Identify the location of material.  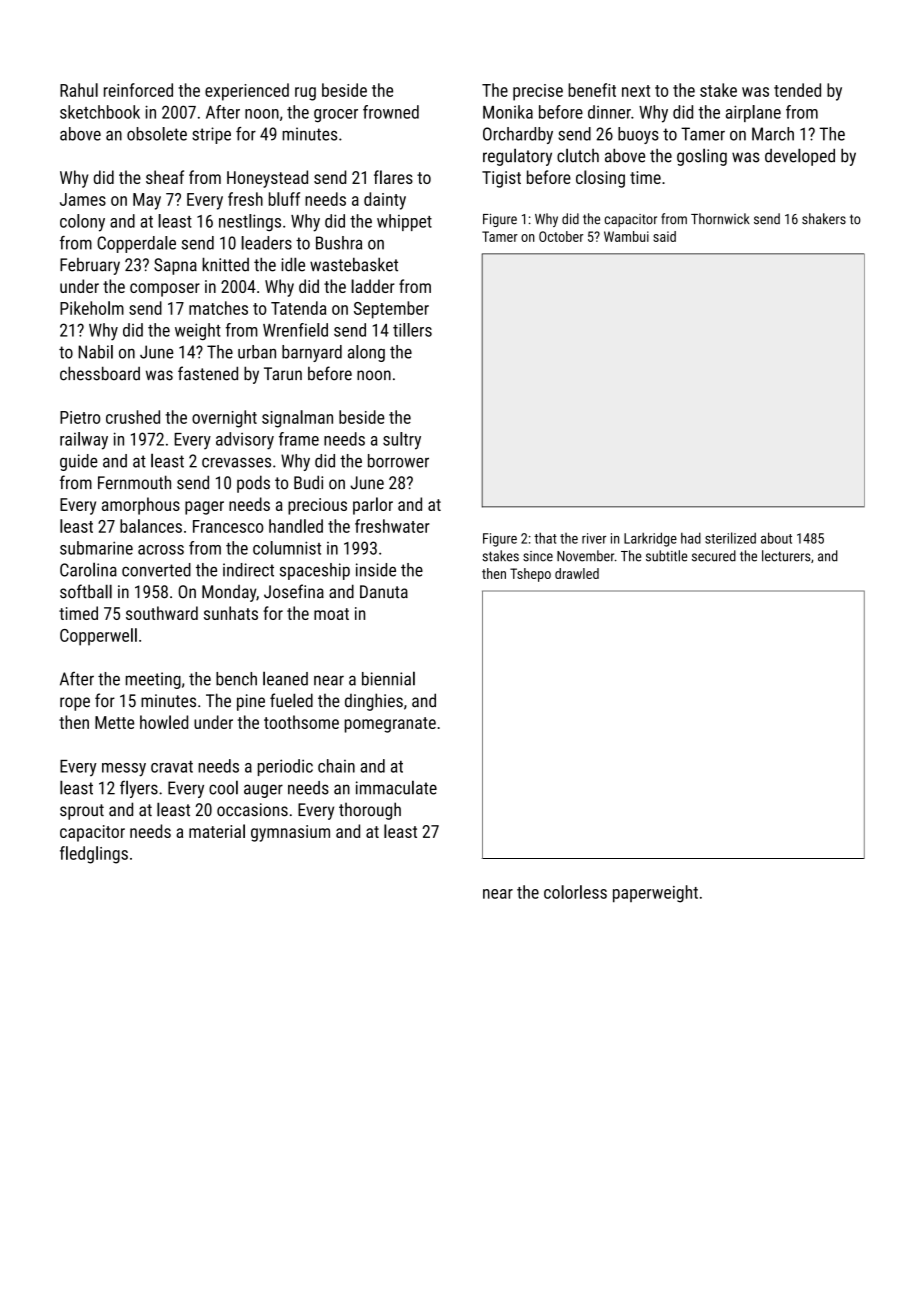
(217, 831).
